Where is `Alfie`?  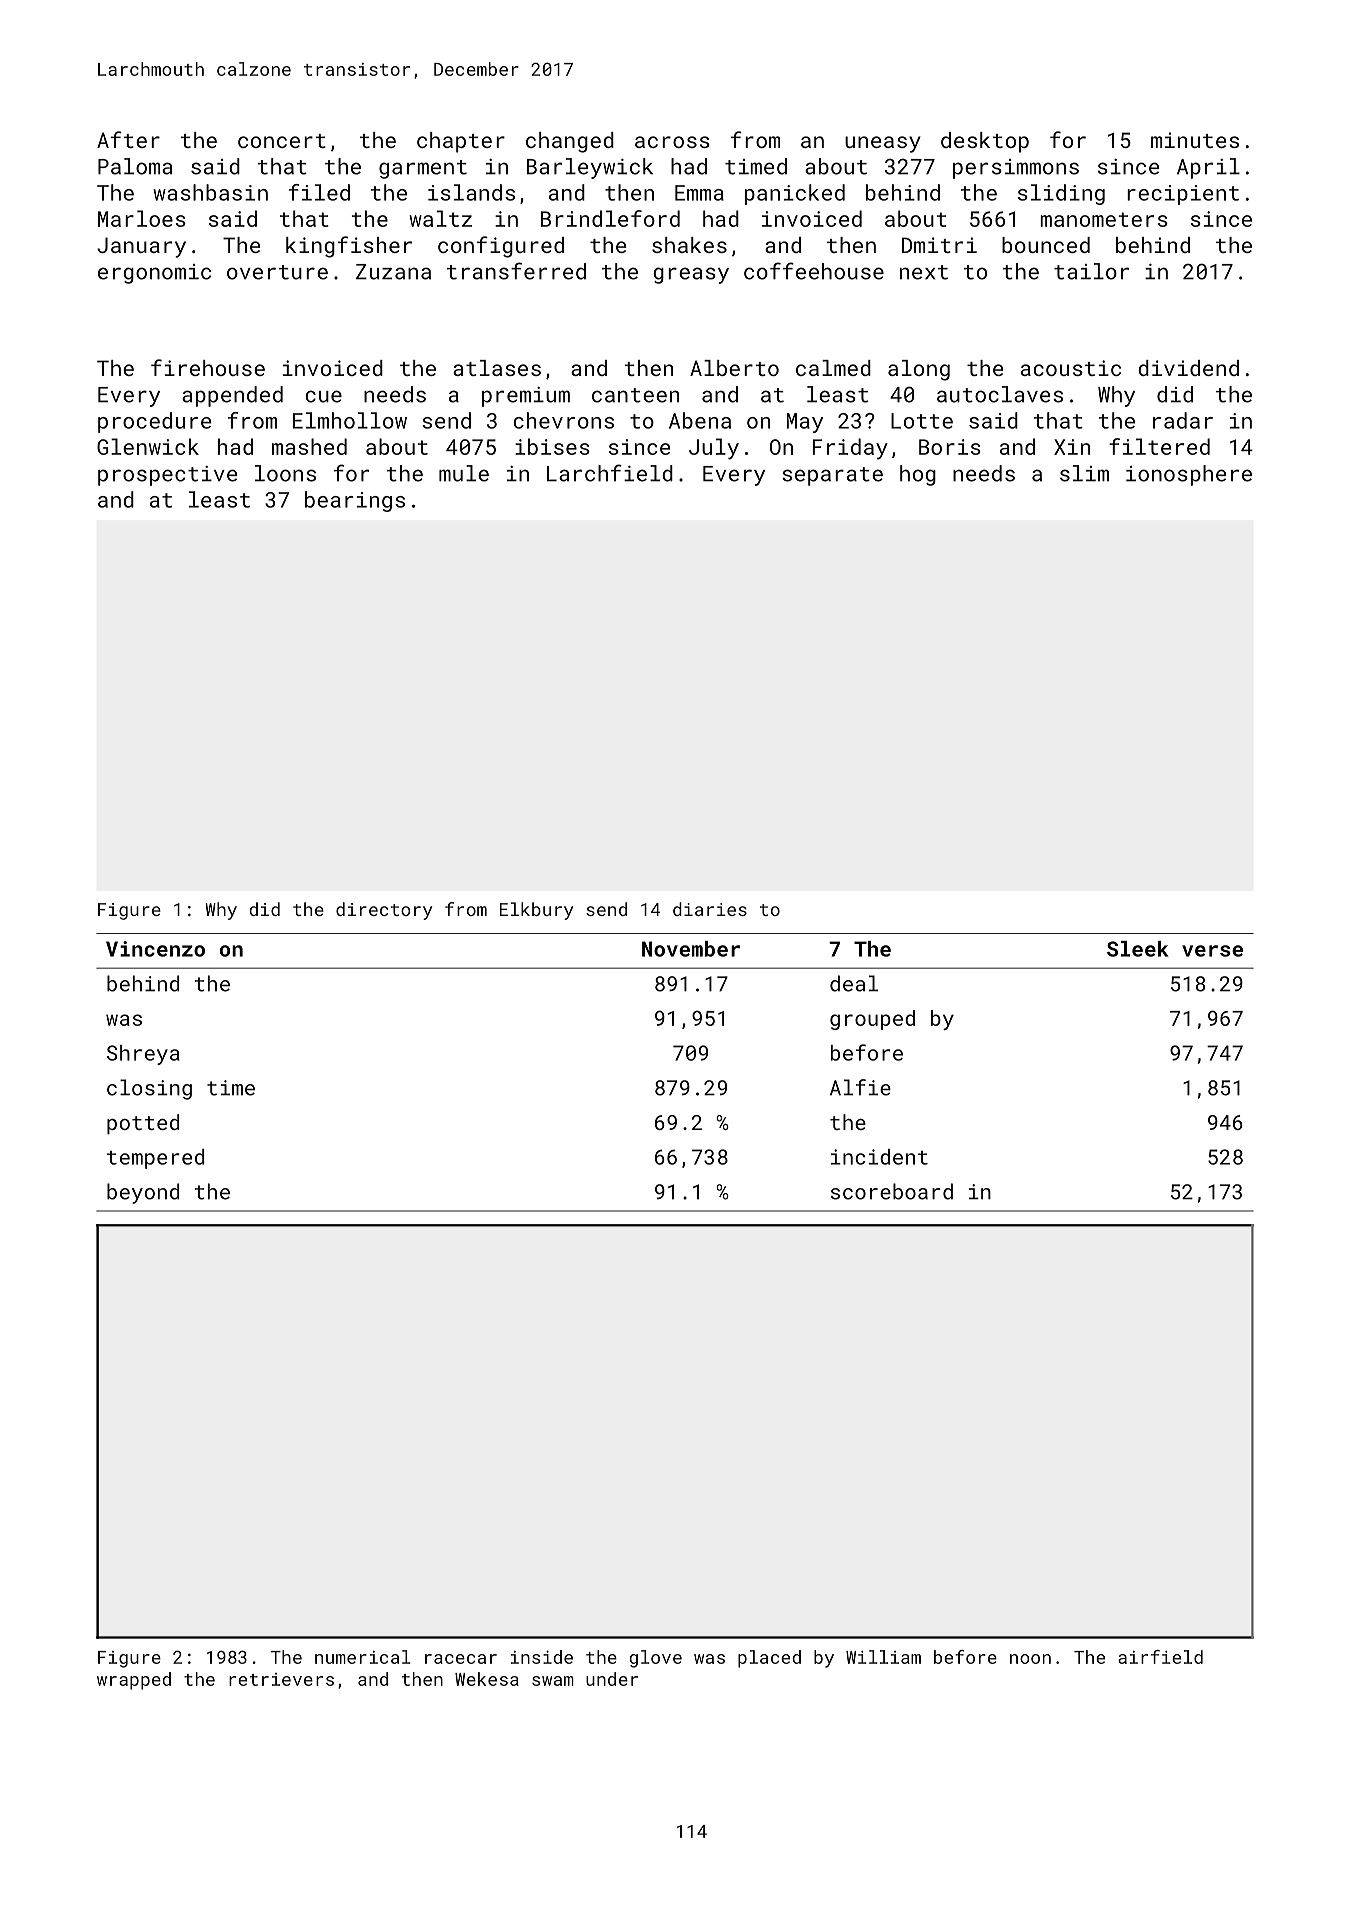 Alfie is located at coordinates (860, 1087).
